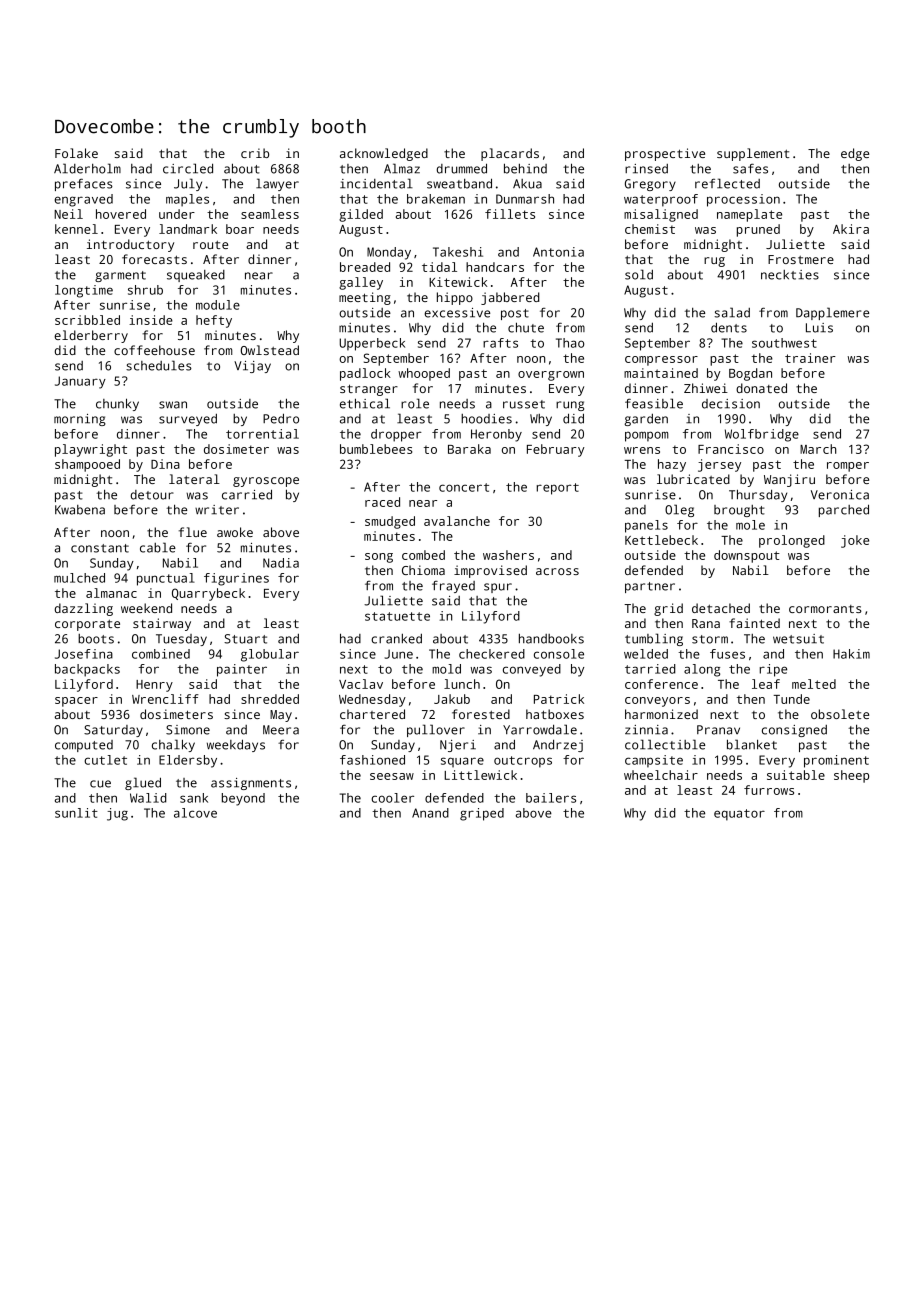 The width and height of the image is (924, 1308). Describe the element at coordinates (753, 154) in the image. I see `supplement` at that location.
